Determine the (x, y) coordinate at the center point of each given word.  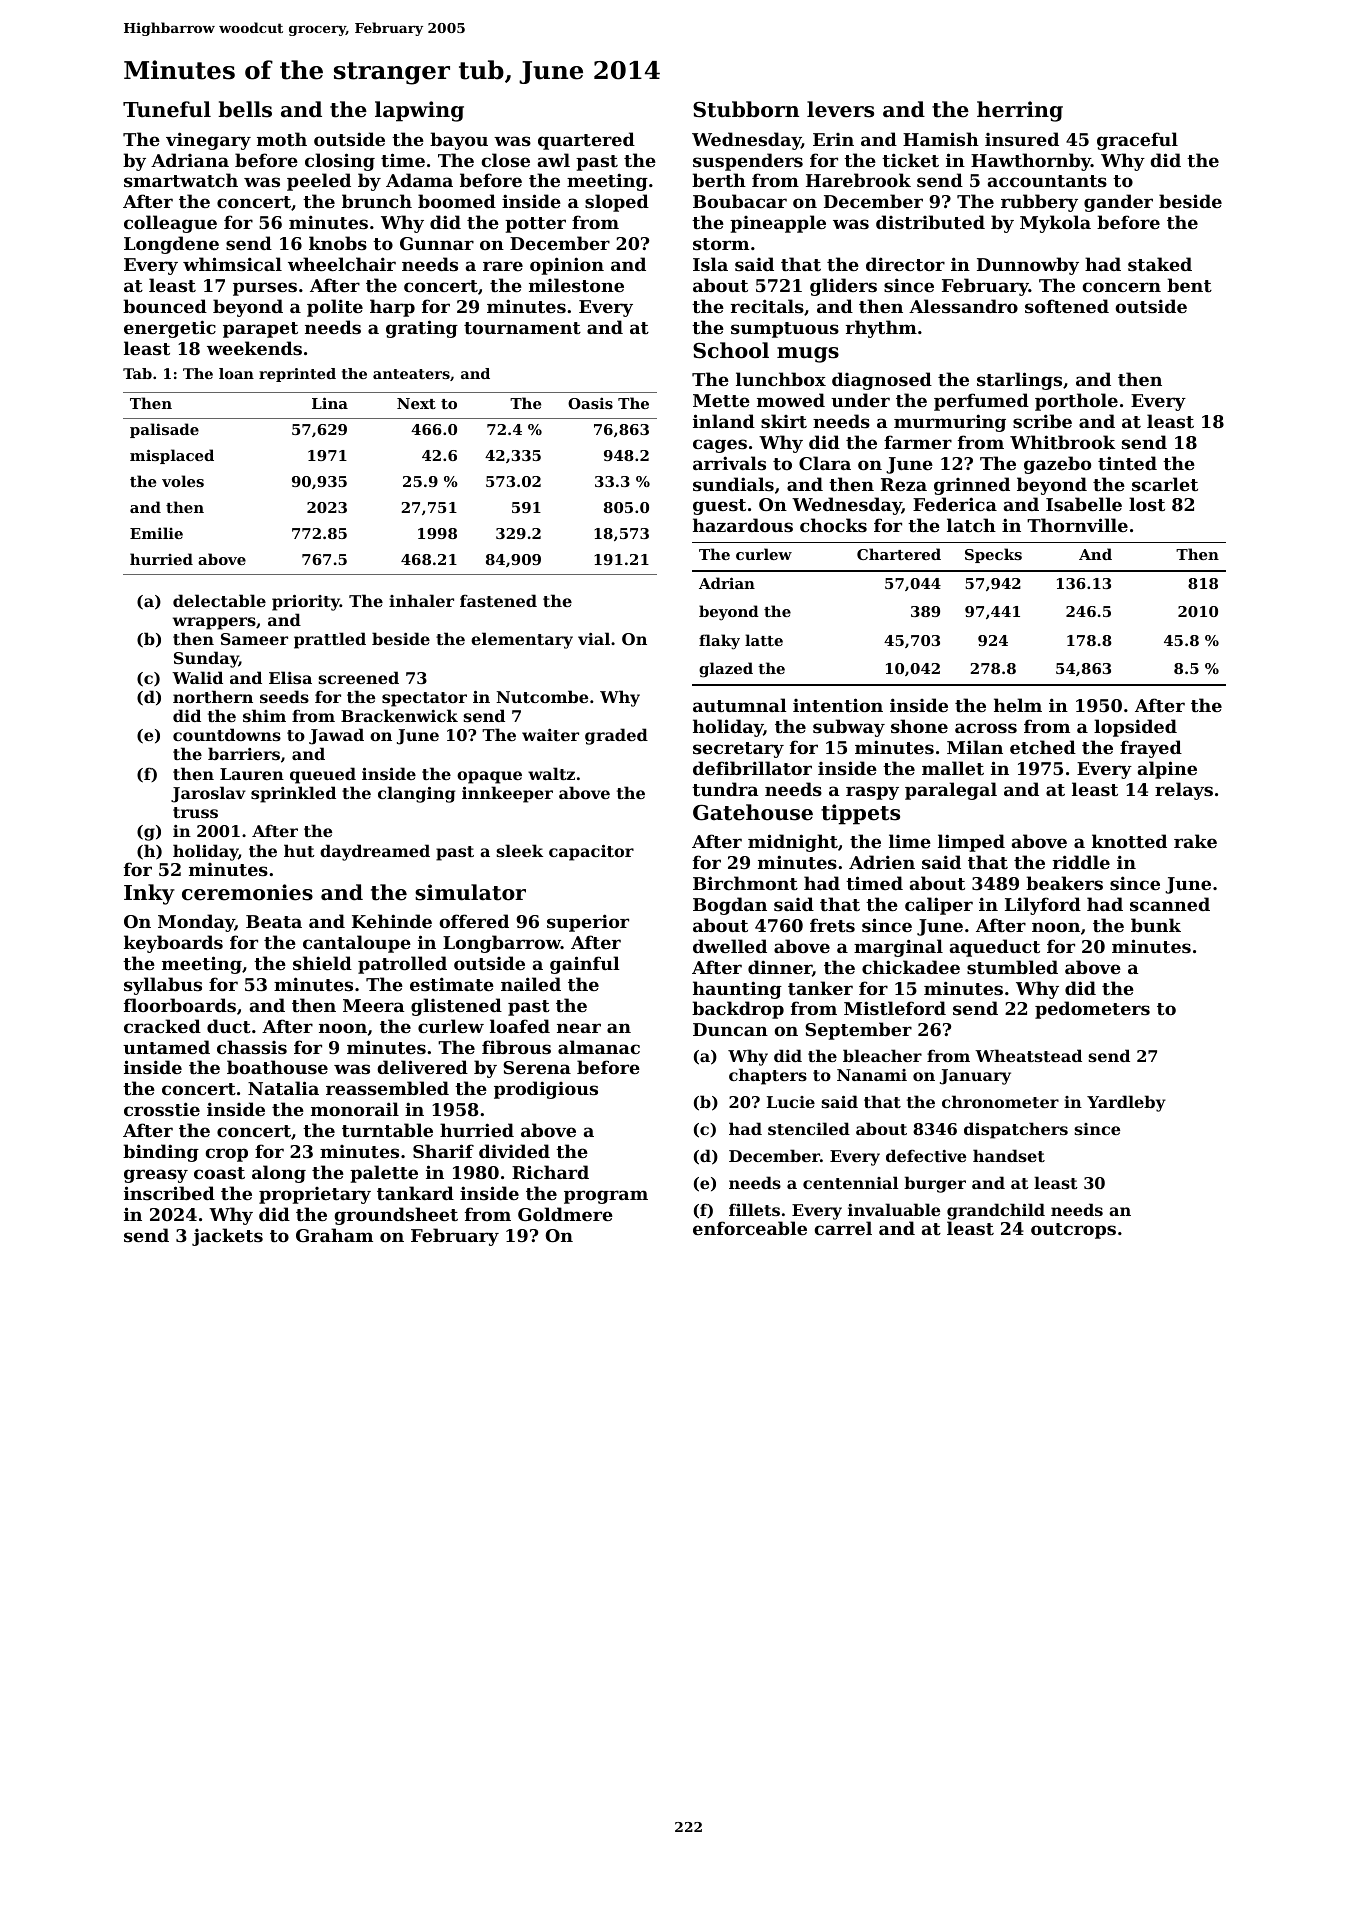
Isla (710, 264)
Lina (330, 403)
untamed (166, 1047)
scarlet (1165, 484)
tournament (522, 328)
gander (1118, 203)
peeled (319, 182)
